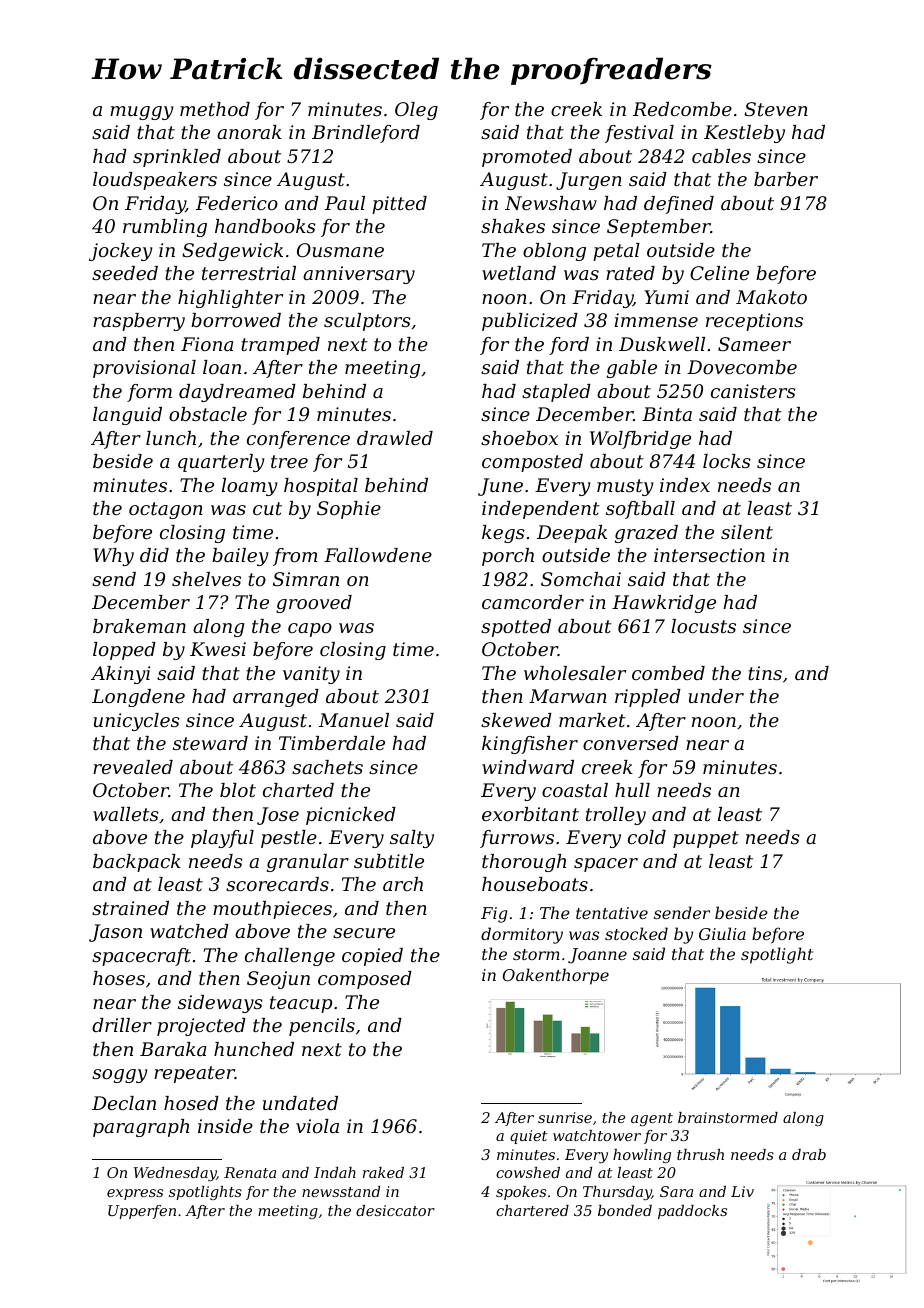 This screenshot has height=1308, width=924. Describe the element at coordinates (120, 252) in the screenshot. I see `jockey` at that location.
